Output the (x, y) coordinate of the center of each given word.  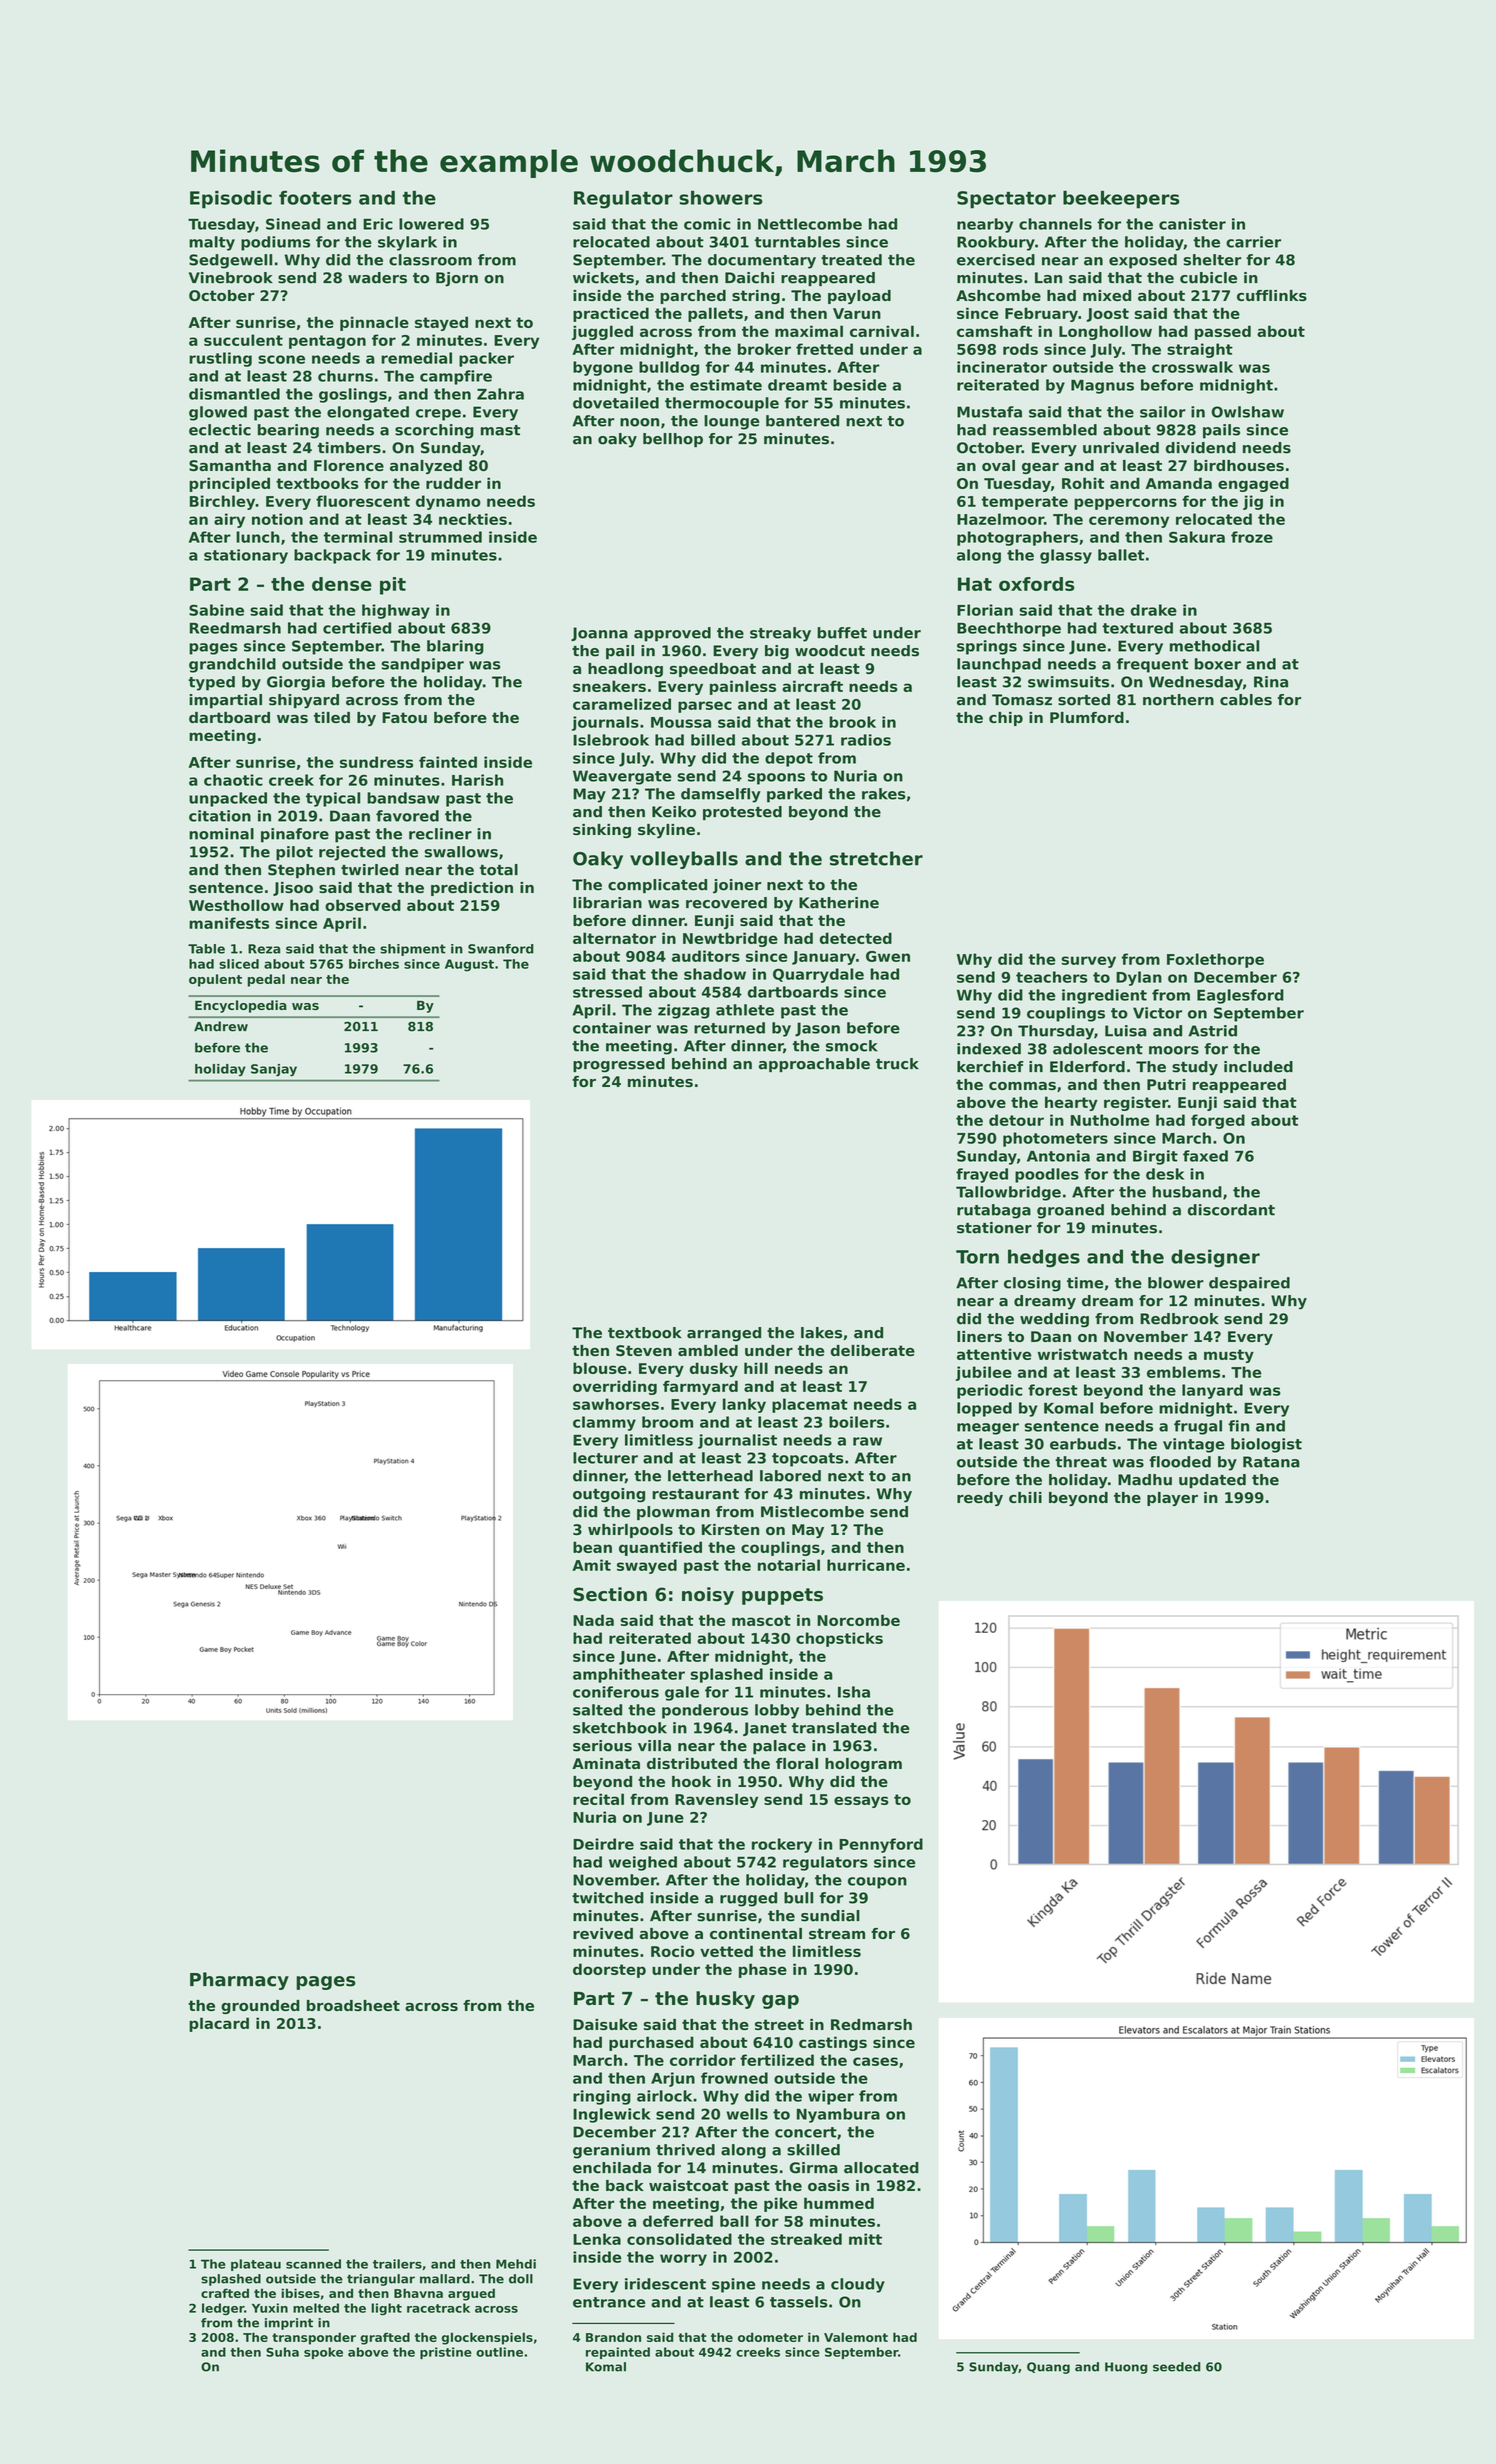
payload (859, 297)
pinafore (295, 835)
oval (998, 465)
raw (867, 1441)
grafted (385, 2338)
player (1172, 1499)
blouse (600, 1368)
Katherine (839, 903)
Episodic (231, 199)
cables (1246, 700)
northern (1178, 700)
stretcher (876, 858)
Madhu (1145, 1480)
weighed (643, 1863)
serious (602, 1746)
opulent (215, 980)
